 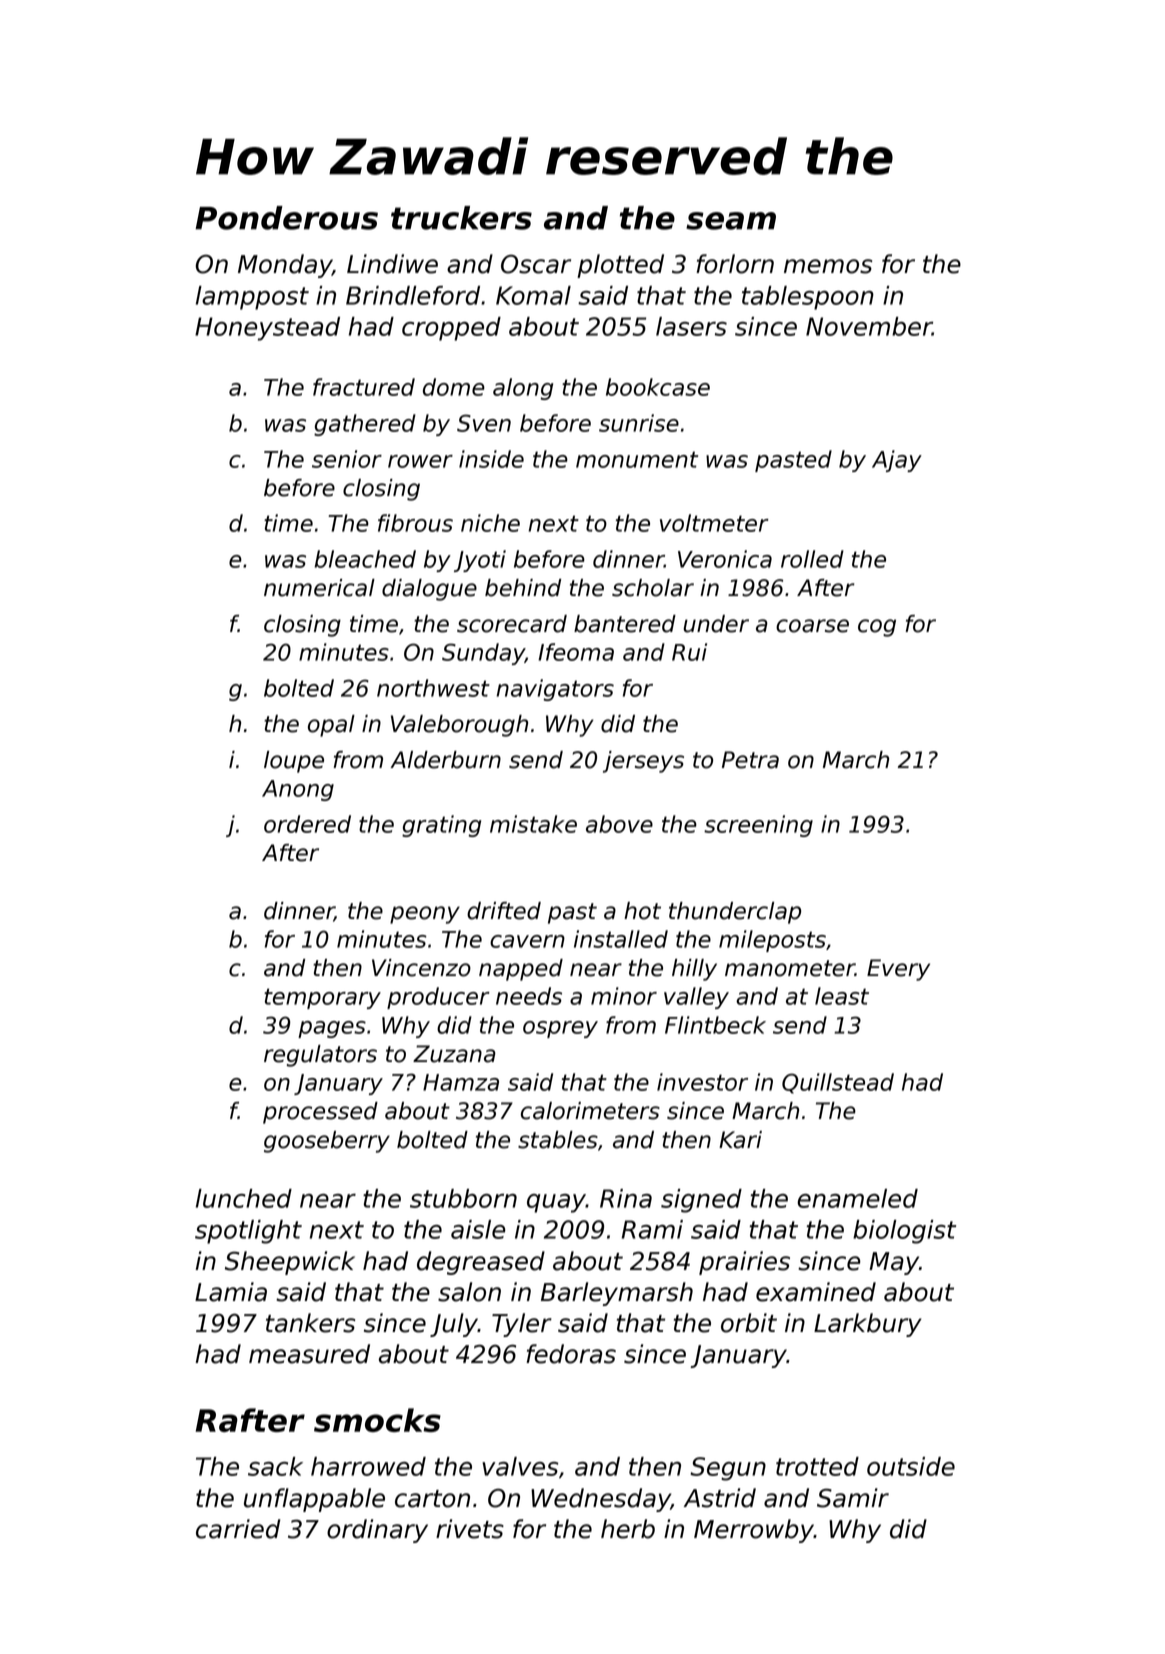 What do you see at coordinates (491, 459) in the image?
I see `inside` at bounding box center [491, 459].
